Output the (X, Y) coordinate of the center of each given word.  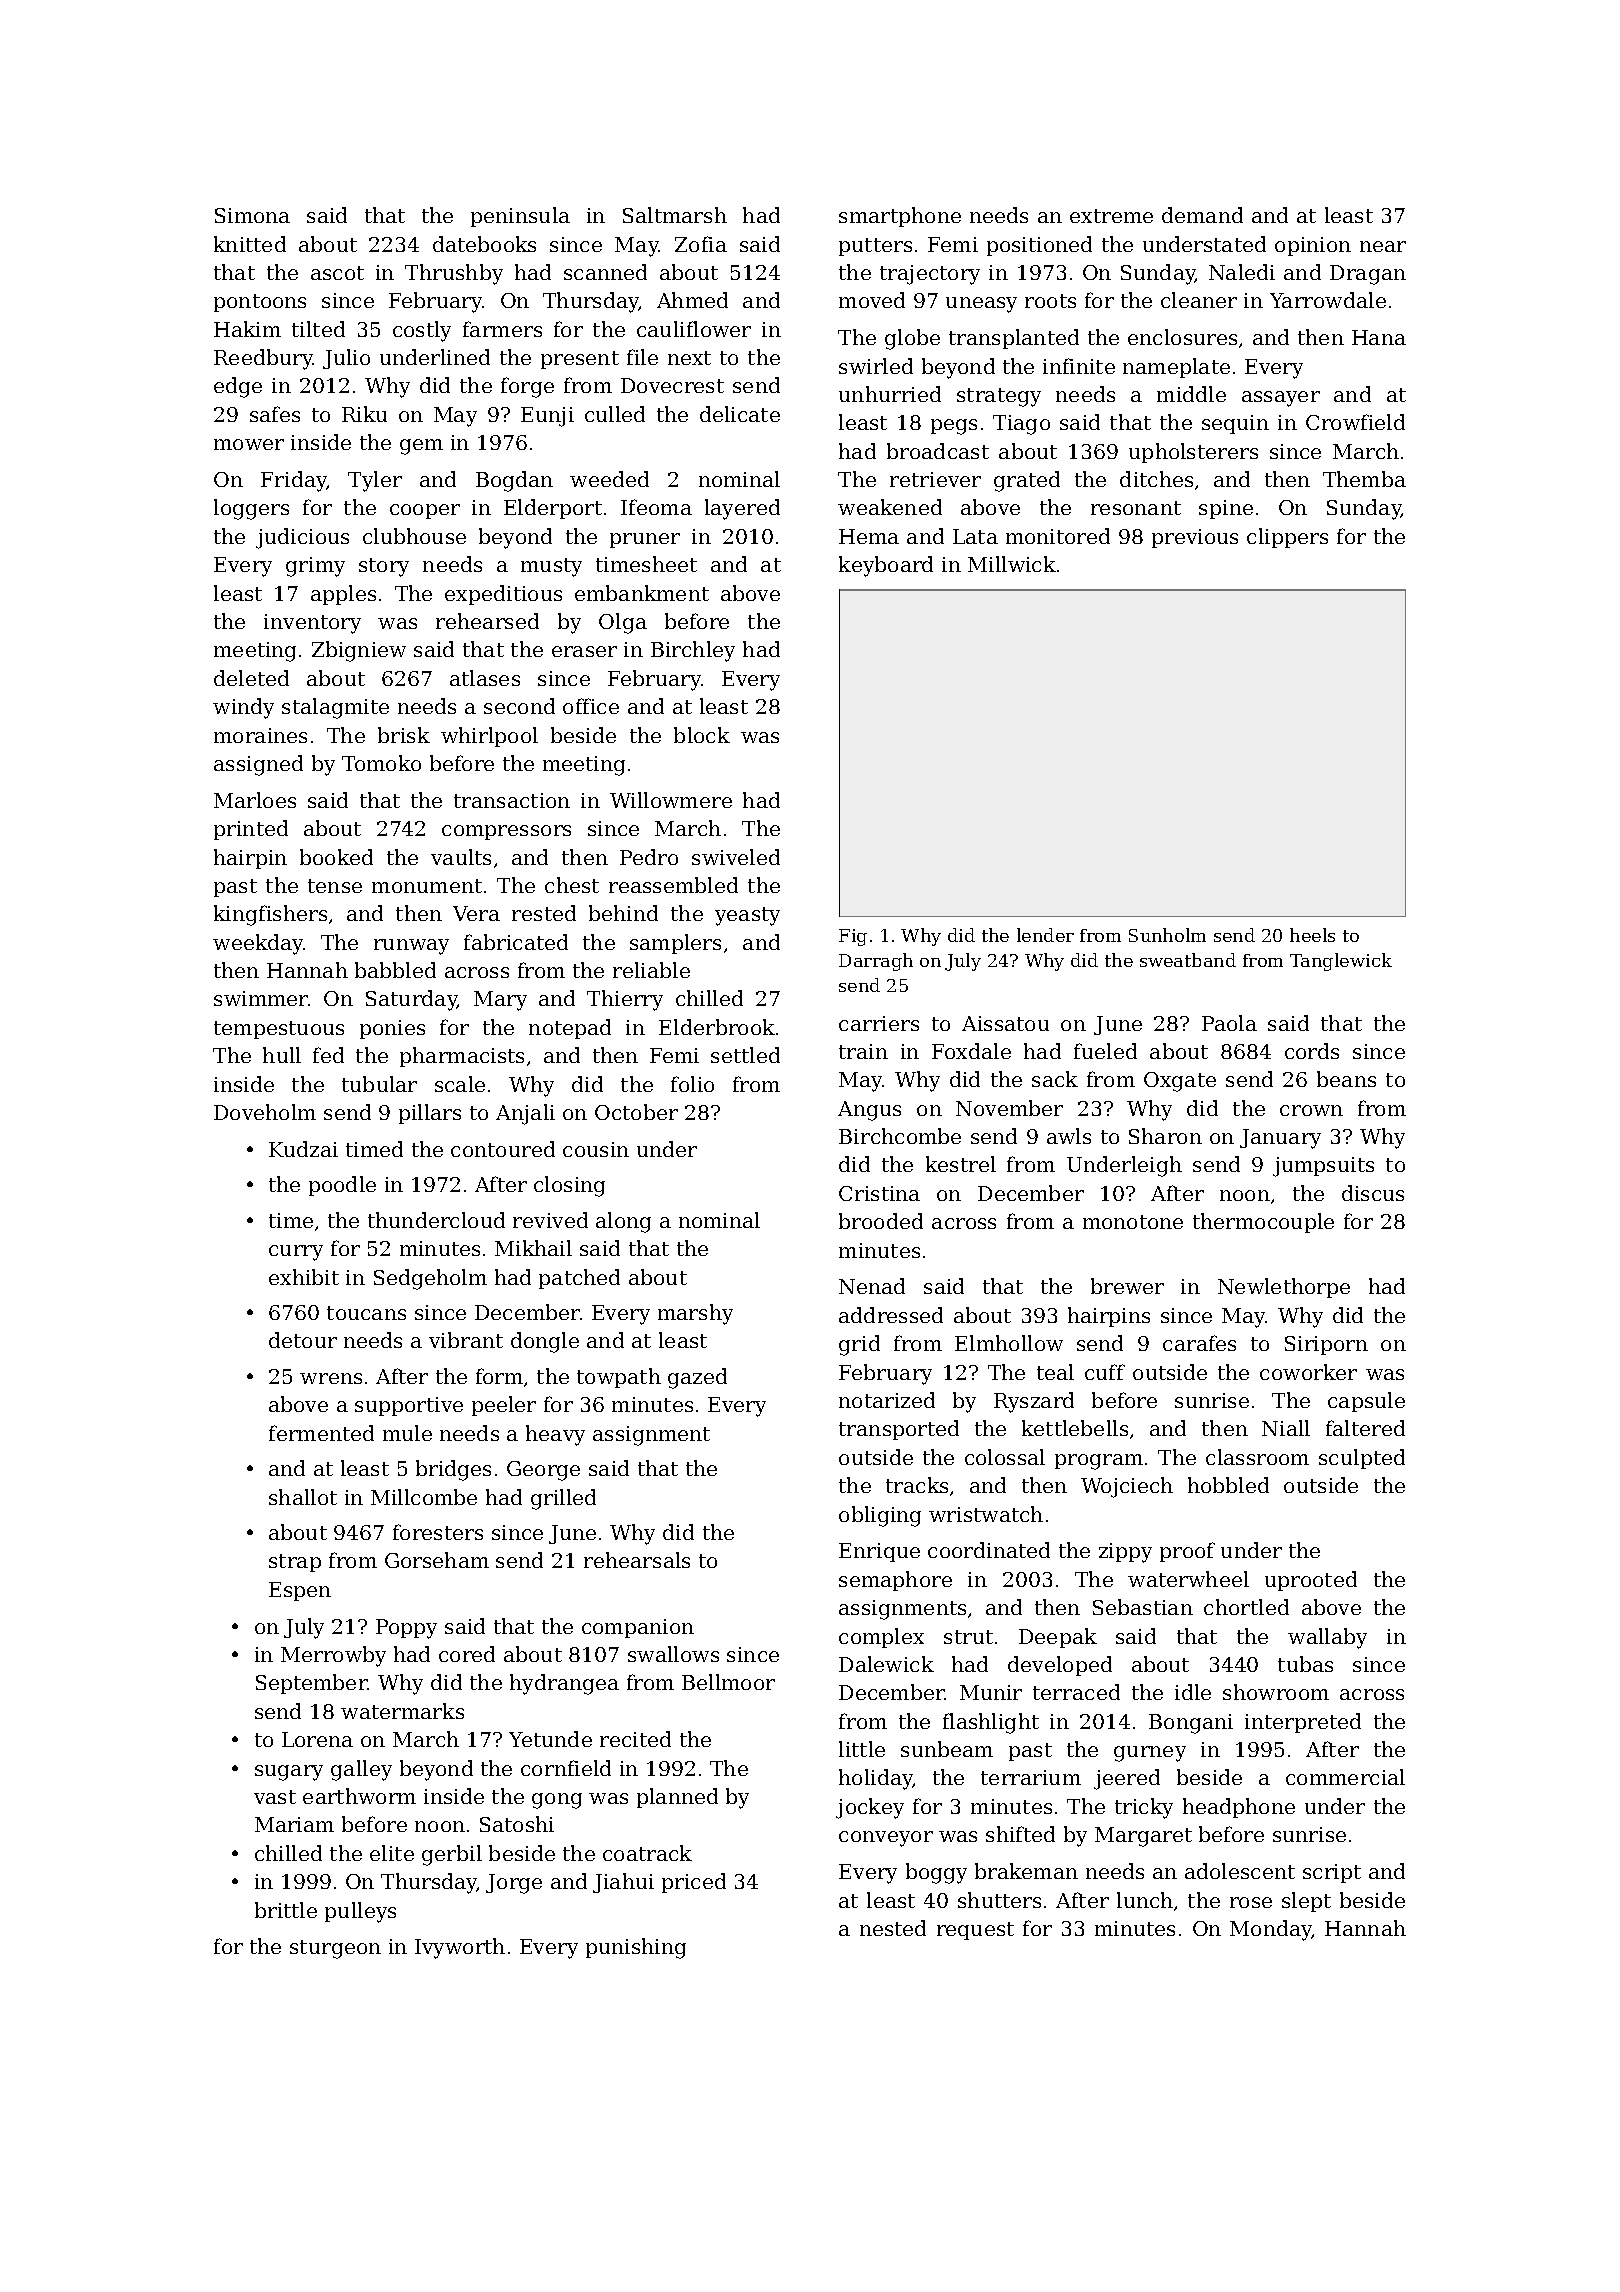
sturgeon (335, 1949)
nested (893, 1928)
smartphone (900, 217)
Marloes (255, 800)
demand (1202, 215)
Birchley (693, 651)
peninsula (520, 217)
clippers (1287, 538)
